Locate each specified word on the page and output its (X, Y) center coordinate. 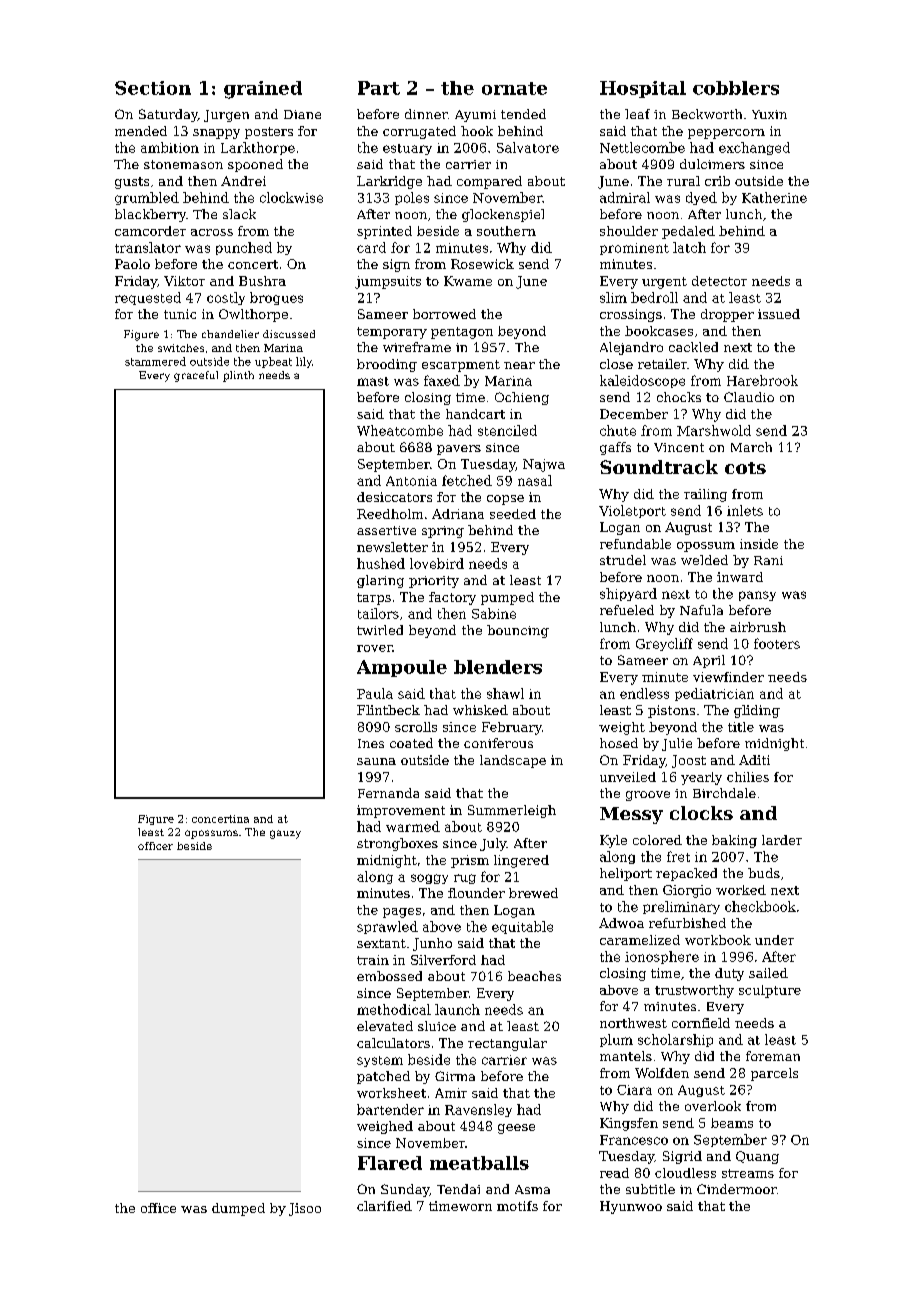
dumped (238, 1209)
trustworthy (694, 991)
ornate (514, 88)
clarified (384, 1206)
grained (263, 90)
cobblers (736, 88)
